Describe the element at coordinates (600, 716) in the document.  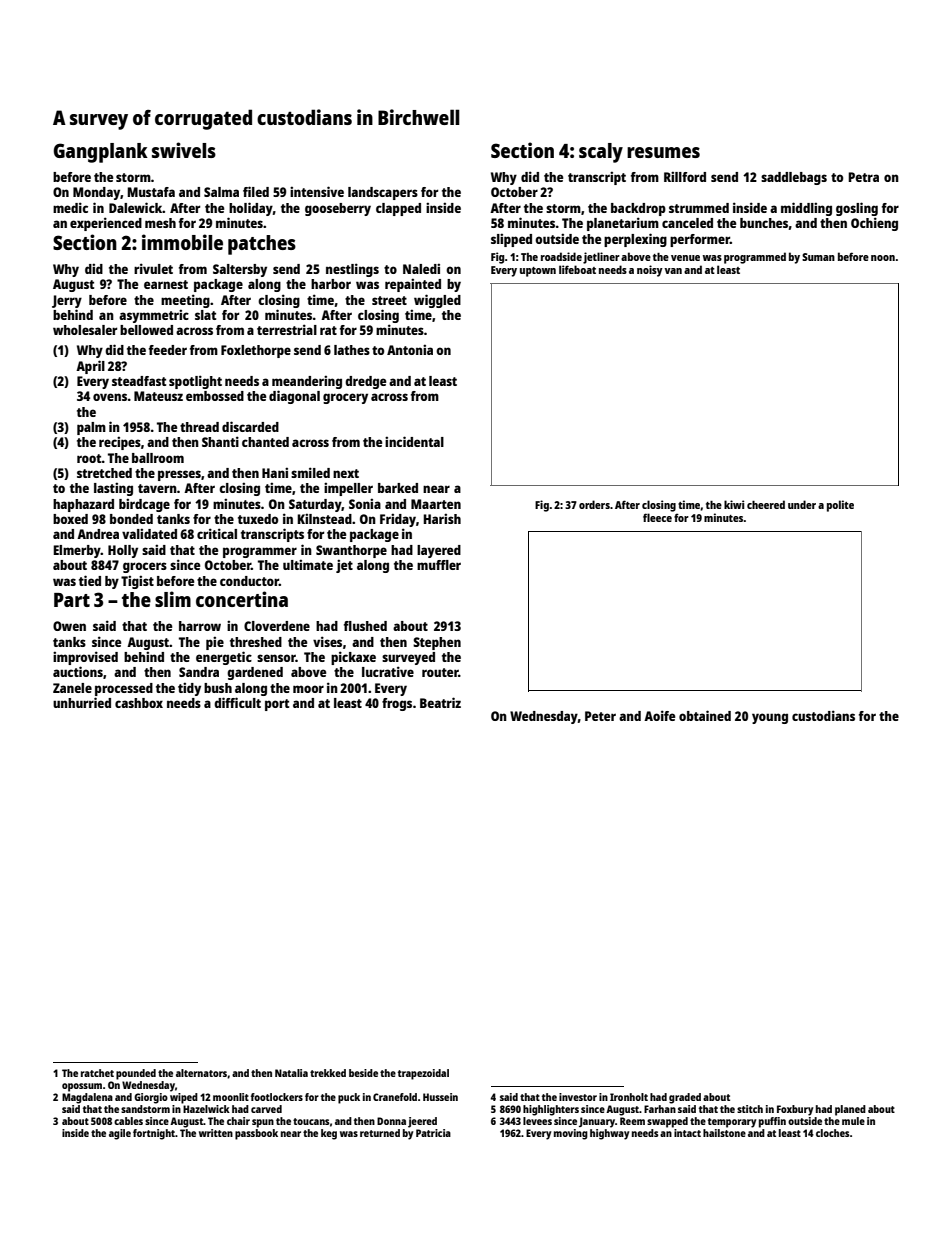
I see `Peter` at that location.
